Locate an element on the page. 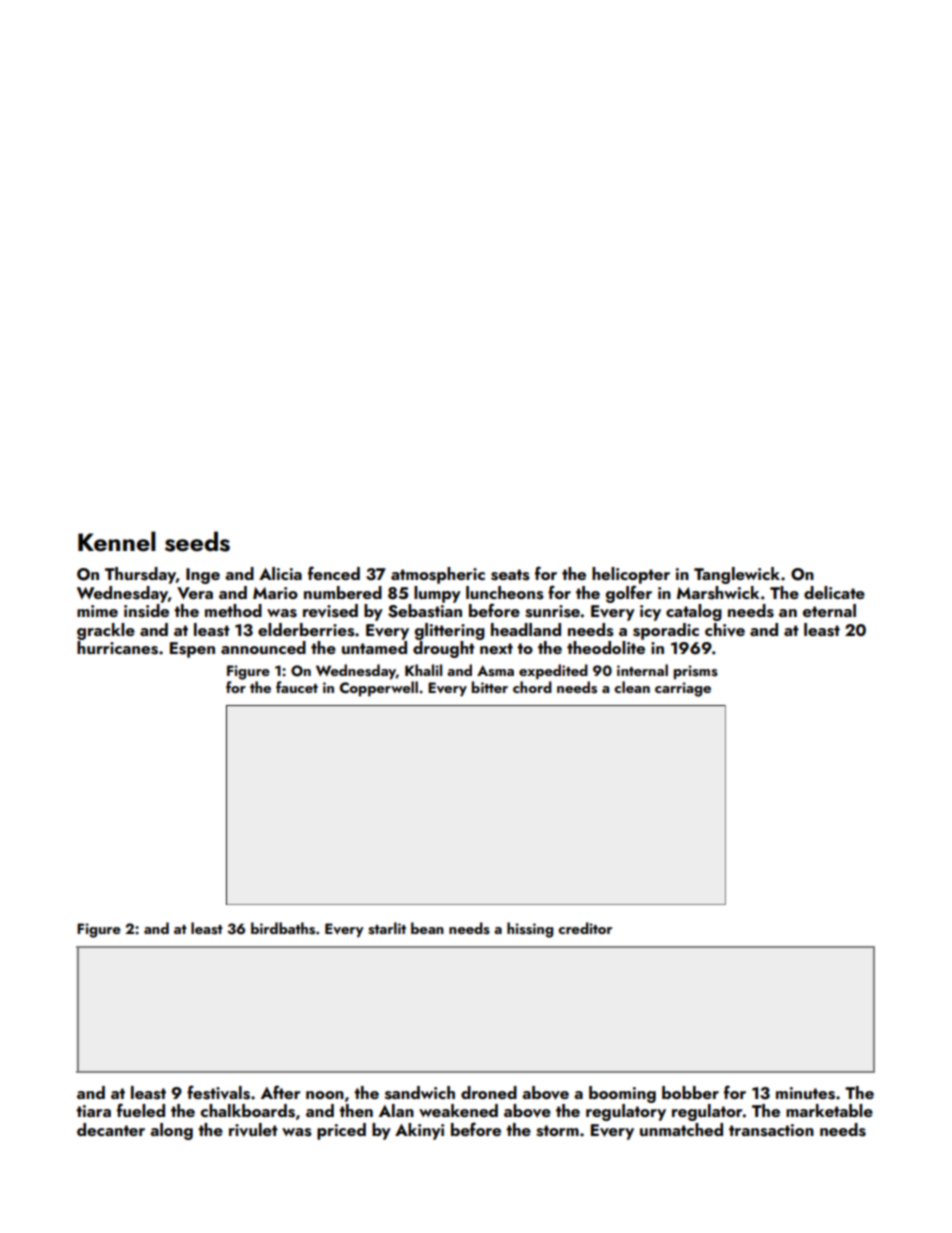 The height and width of the image is (1233, 952). decanter is located at coordinates (111, 1129).
